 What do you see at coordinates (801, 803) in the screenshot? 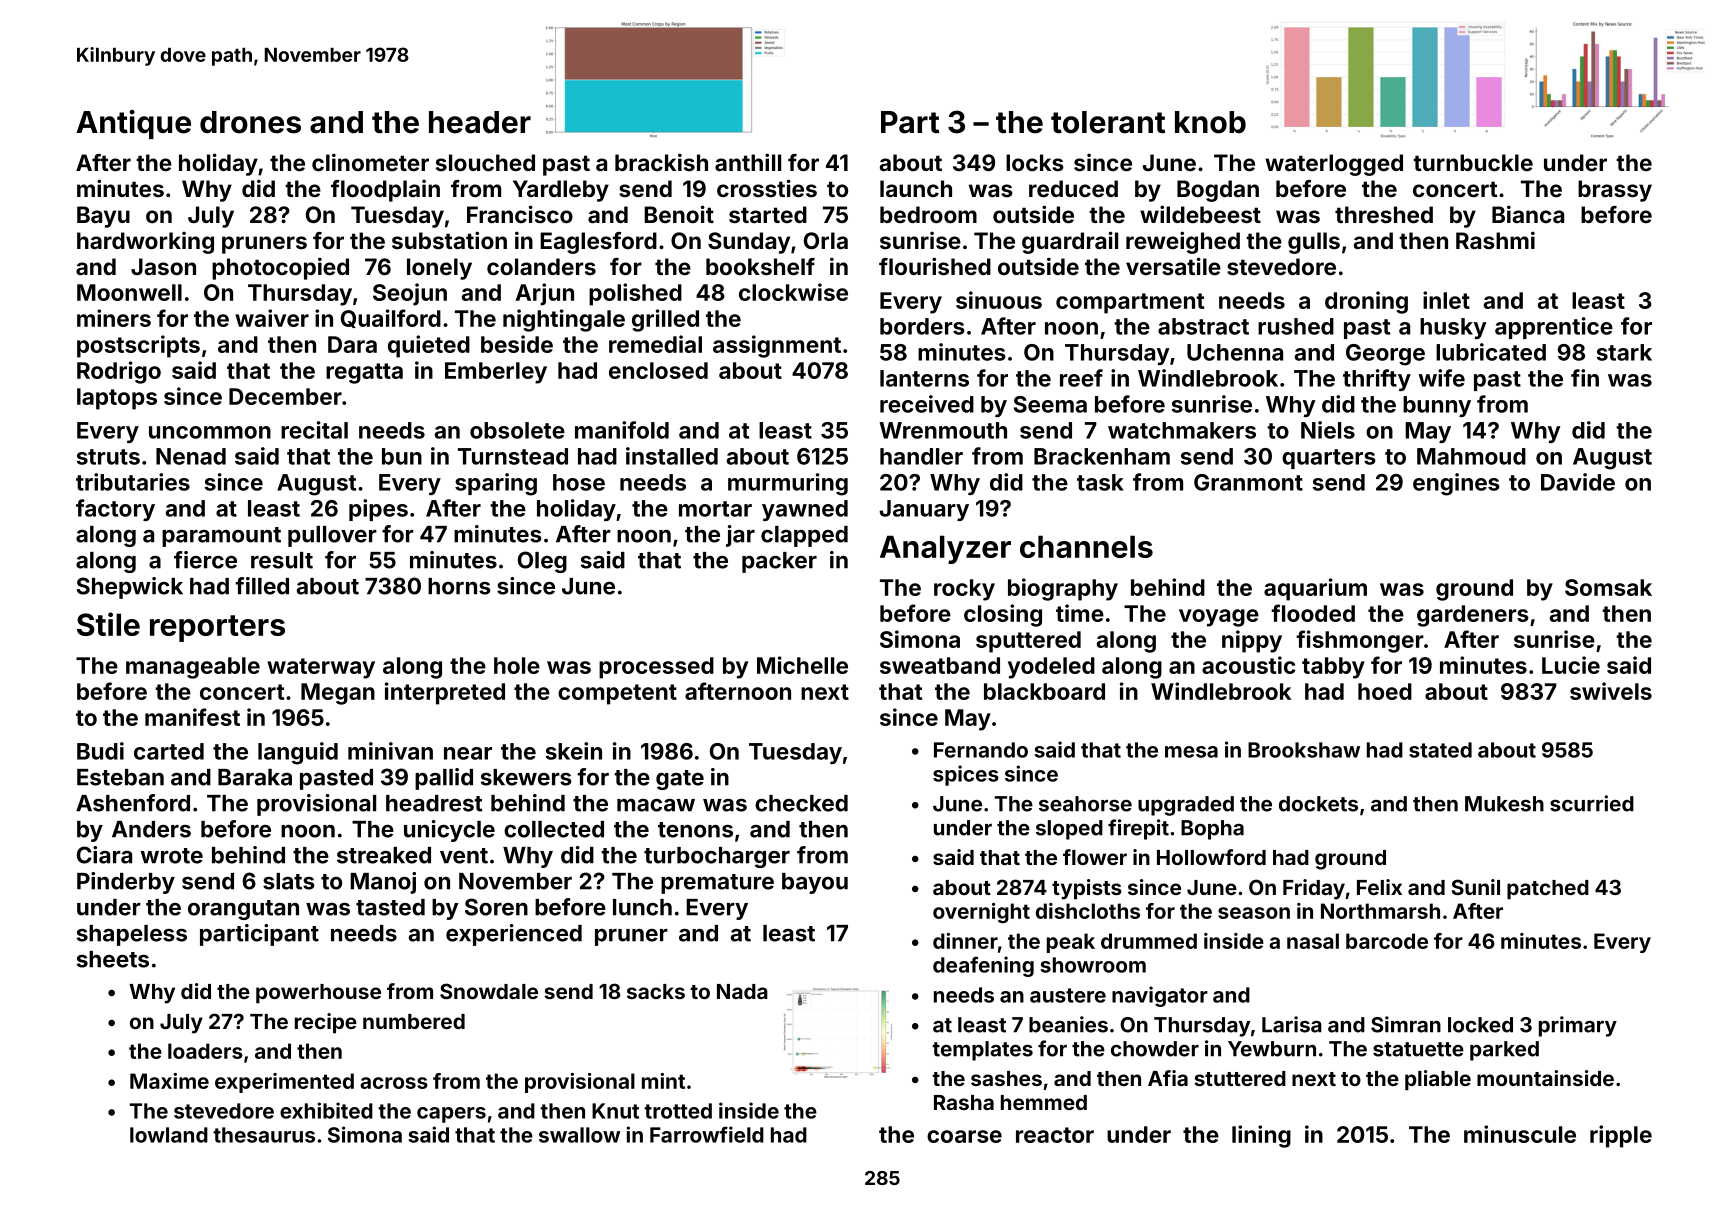
I see `checked` at bounding box center [801, 803].
